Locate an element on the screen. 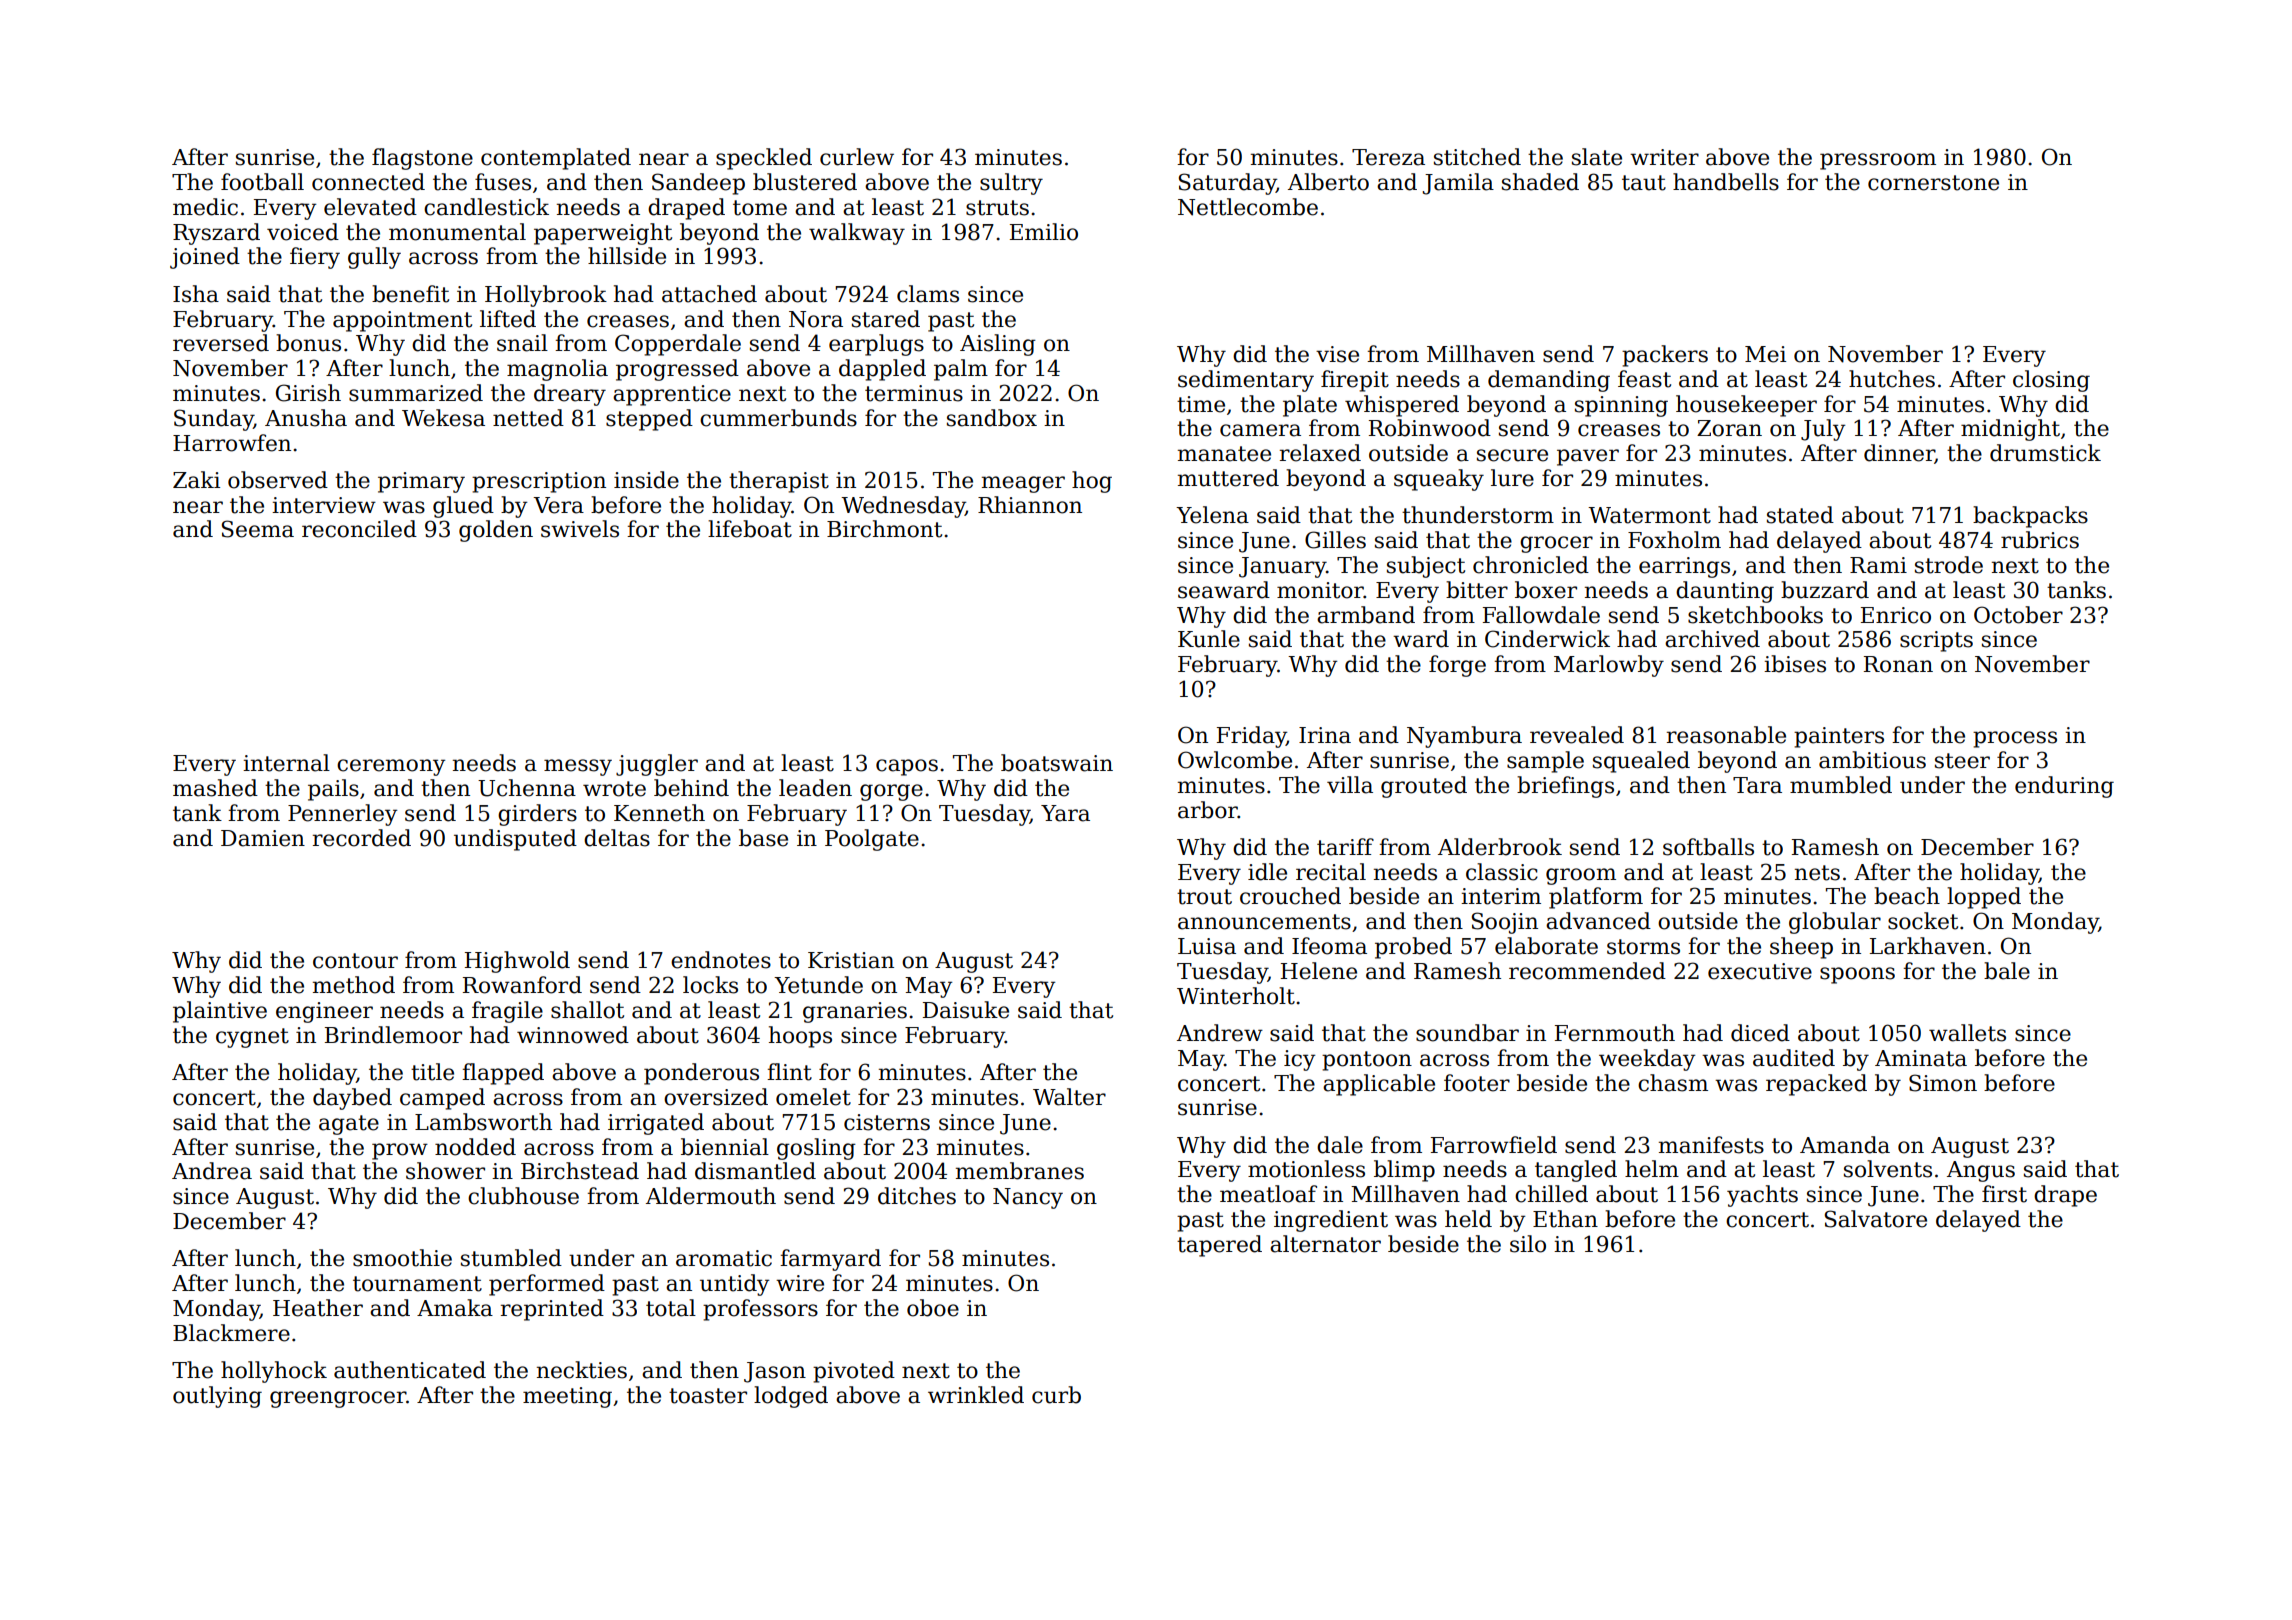 This screenshot has height=1620, width=2292. lodged is located at coordinates (791, 1397).
